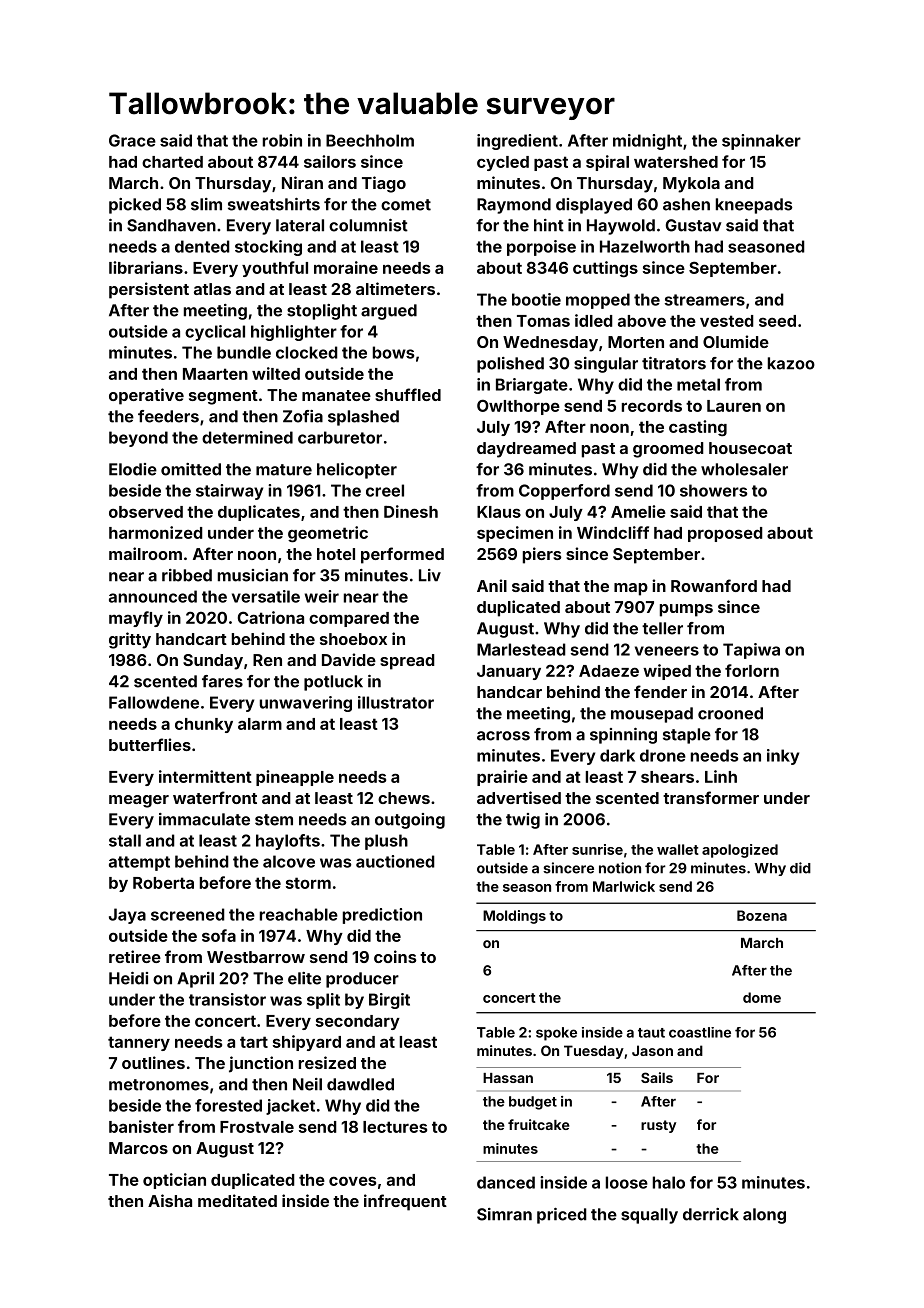 The height and width of the screenshot is (1308, 924). What do you see at coordinates (370, 140) in the screenshot?
I see `Beechholm` at bounding box center [370, 140].
